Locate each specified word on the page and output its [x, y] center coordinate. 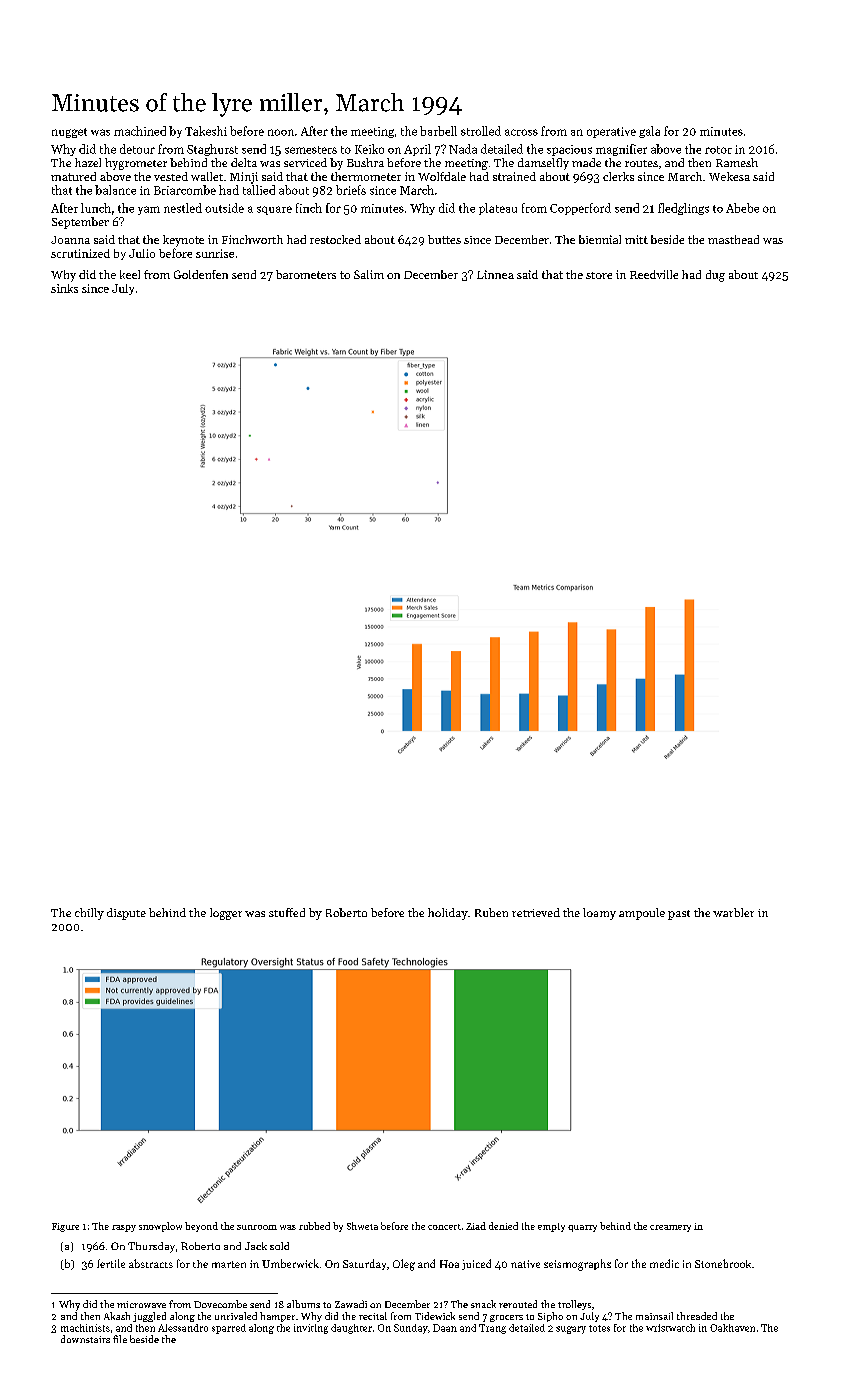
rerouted [518, 1304]
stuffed [287, 912]
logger [226, 914]
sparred [229, 1329]
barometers [306, 274]
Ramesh [737, 162]
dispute [126, 914]
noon [281, 132]
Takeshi [206, 131]
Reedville [654, 274]
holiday [448, 914]
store [599, 275]
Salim [369, 274]
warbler [733, 912]
